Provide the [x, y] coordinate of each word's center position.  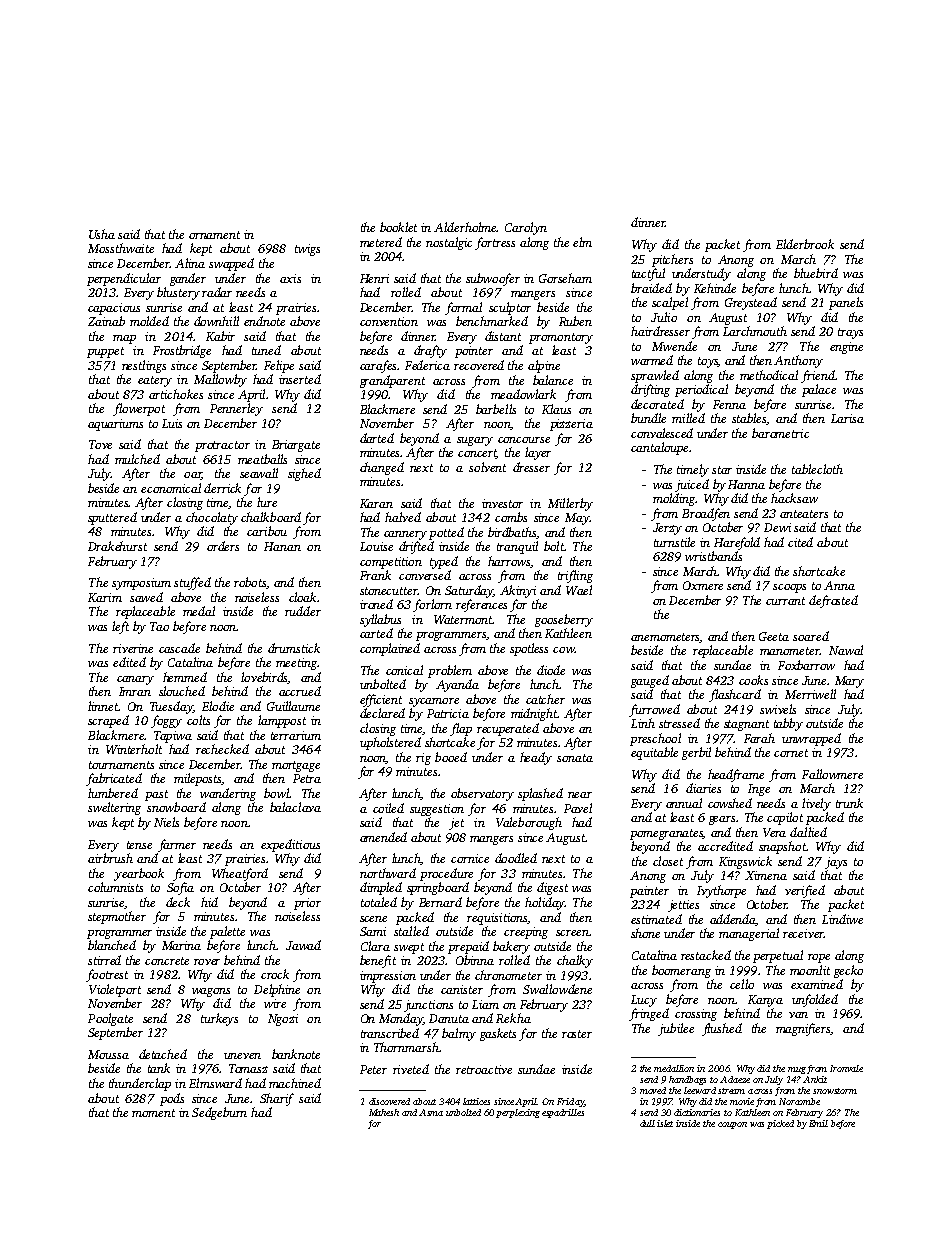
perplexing [518, 1113]
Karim [105, 597]
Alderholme [465, 227]
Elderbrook [805, 244]
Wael [579, 590]
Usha [102, 234]
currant [785, 601]
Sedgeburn [219, 1113]
